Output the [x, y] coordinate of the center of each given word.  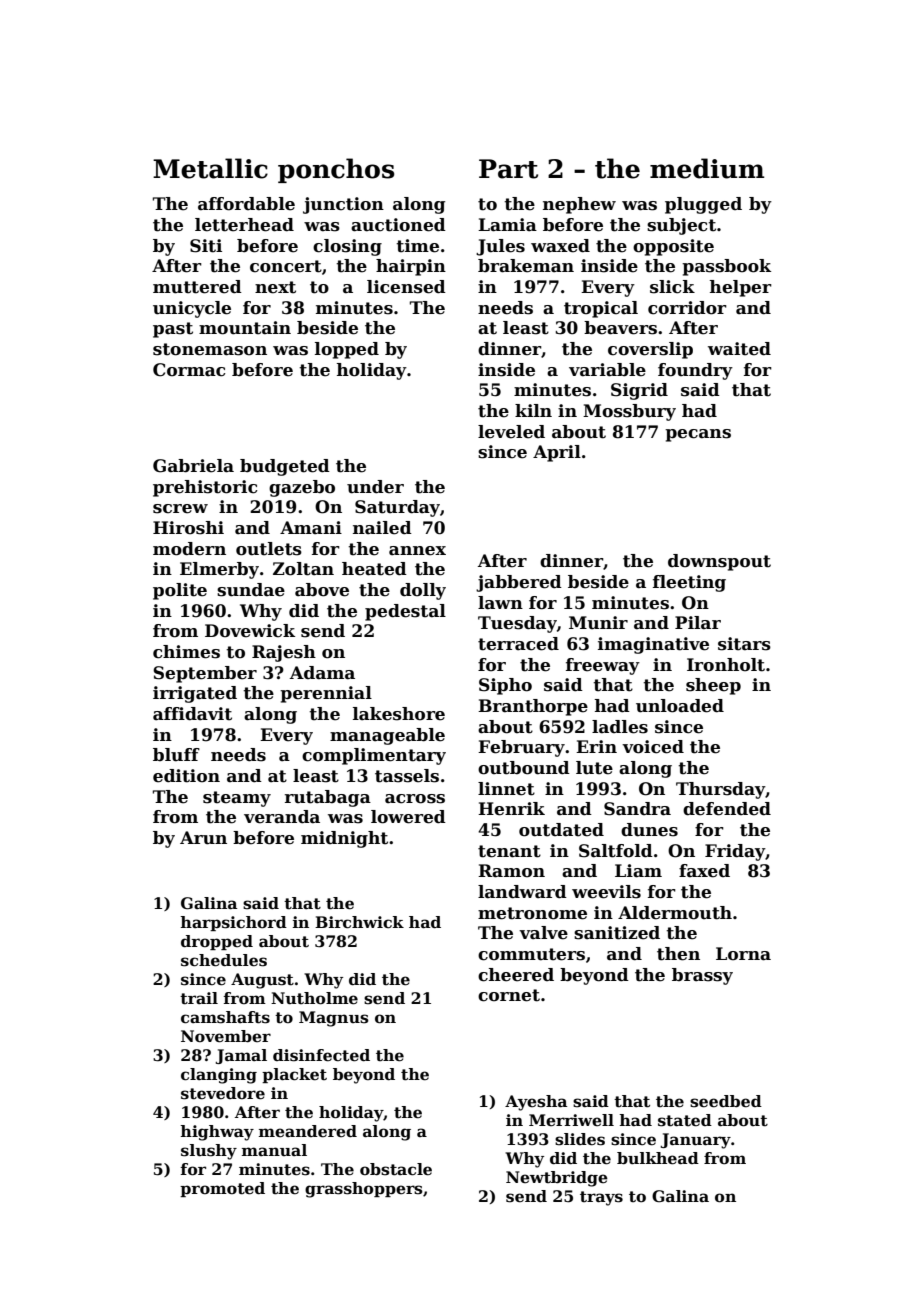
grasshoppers [364, 1190]
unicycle [192, 309]
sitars [744, 644]
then [678, 954]
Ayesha [536, 1103]
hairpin [411, 267]
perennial [326, 694]
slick [672, 287]
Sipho [505, 686]
